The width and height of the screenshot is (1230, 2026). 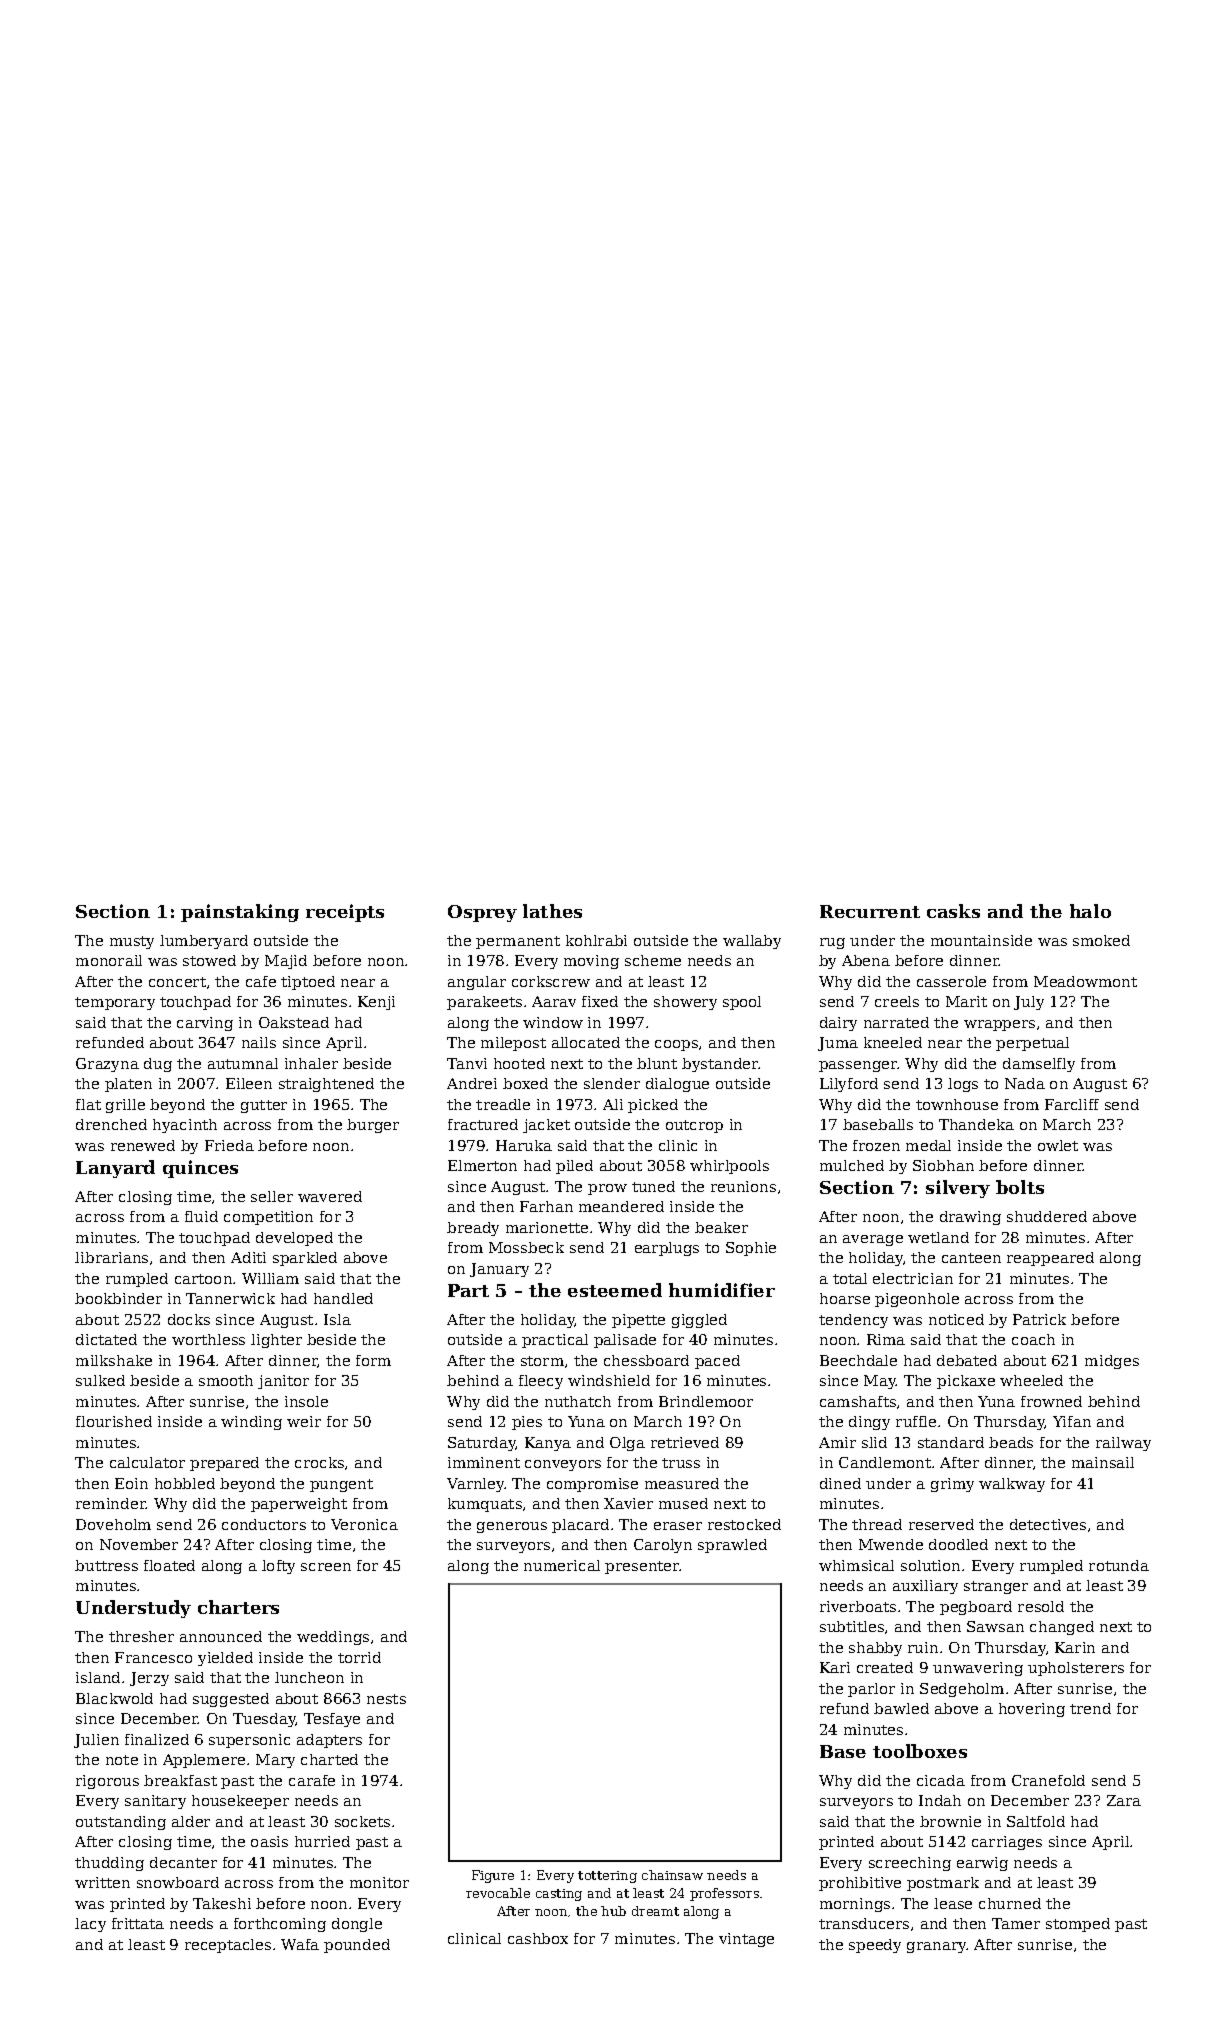 I want to click on generous, so click(x=512, y=1527).
